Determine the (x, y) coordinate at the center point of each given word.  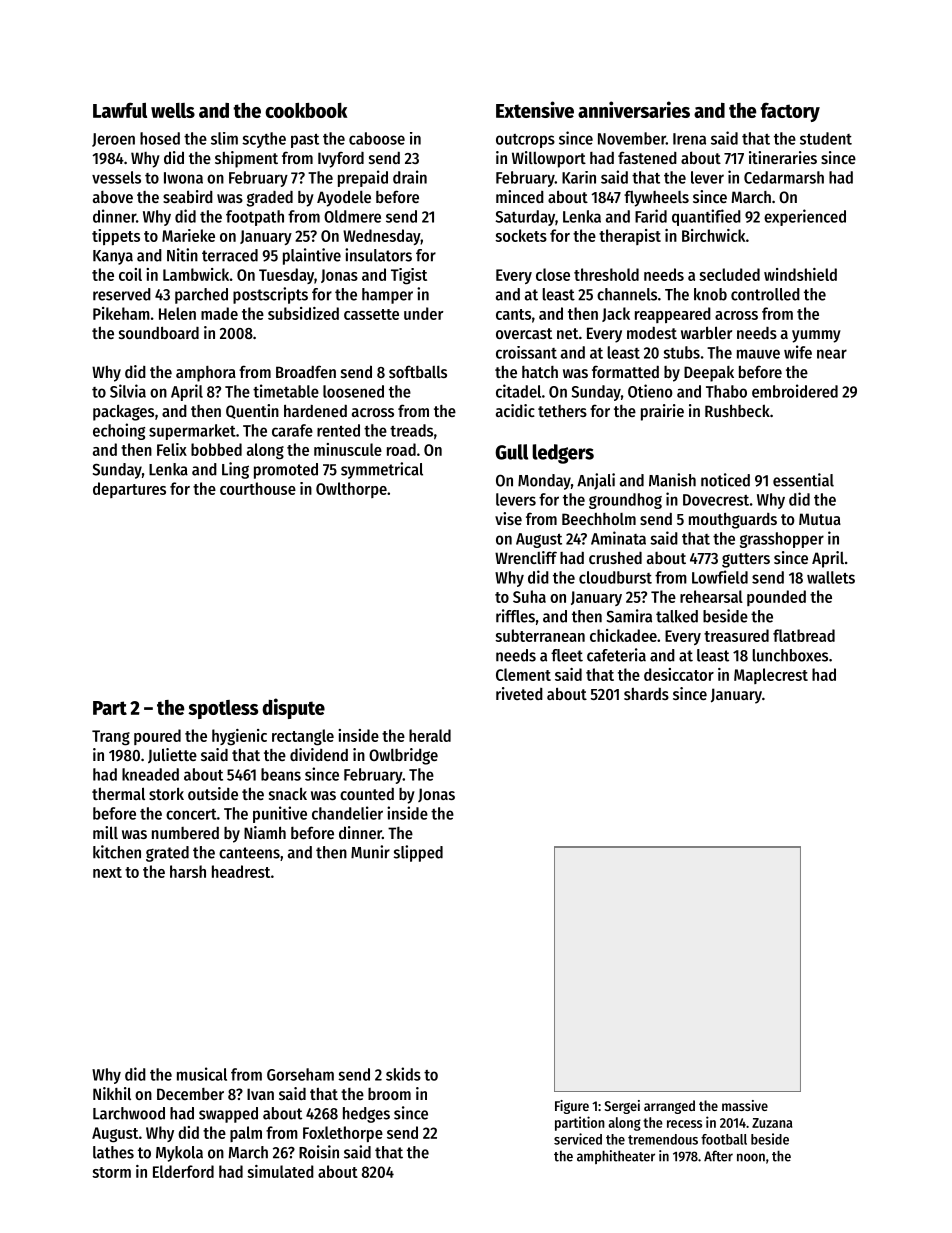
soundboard (159, 332)
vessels (116, 177)
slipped (418, 853)
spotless (223, 709)
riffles (515, 616)
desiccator (679, 674)
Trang (111, 738)
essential (803, 480)
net (567, 333)
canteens (249, 853)
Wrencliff (526, 557)
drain (410, 177)
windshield (800, 274)
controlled (765, 294)
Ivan (260, 1094)
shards (646, 694)
